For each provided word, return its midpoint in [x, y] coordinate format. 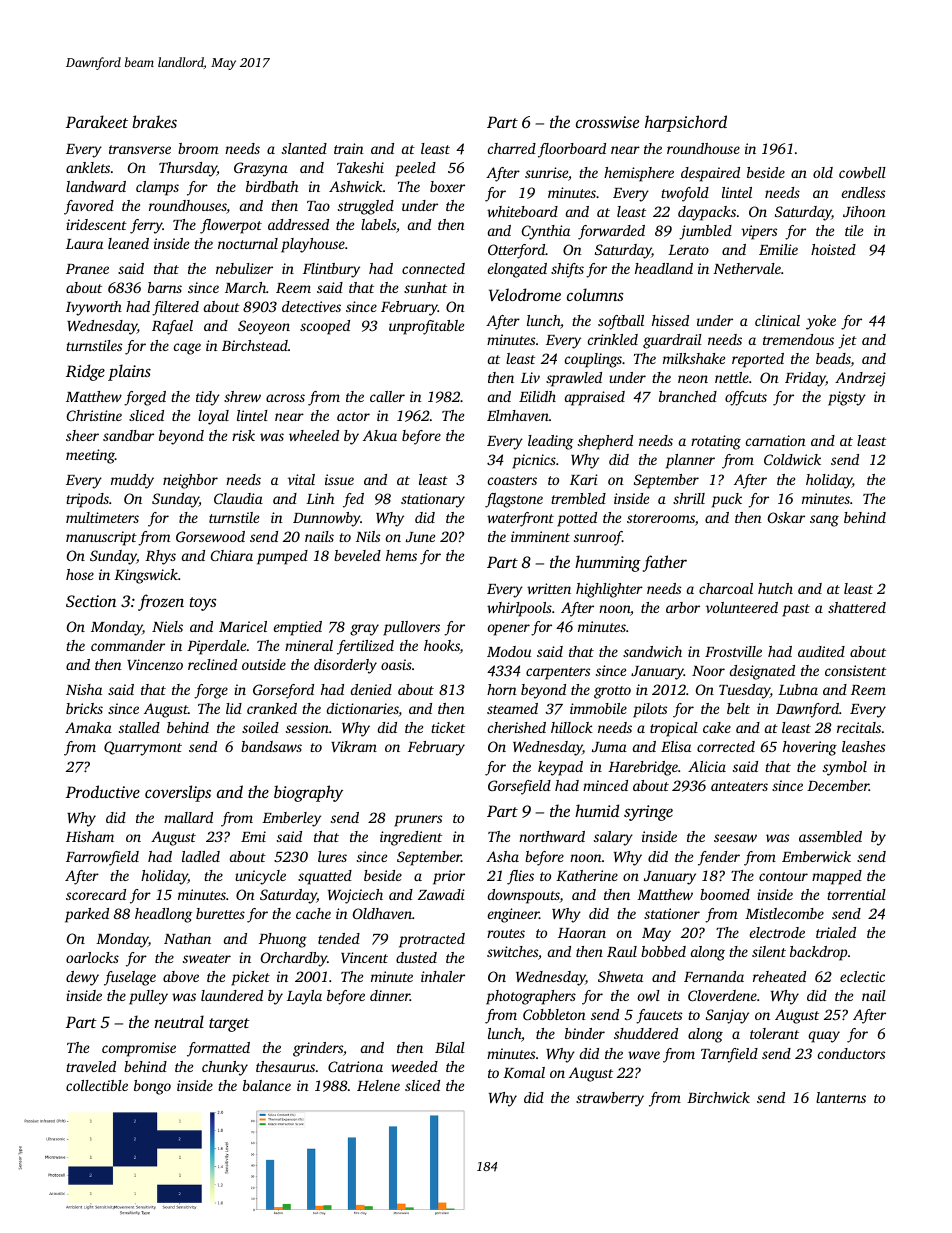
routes [506, 933]
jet [847, 341]
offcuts [746, 398]
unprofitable [426, 327]
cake [717, 727]
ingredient [411, 838]
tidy [208, 398]
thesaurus [285, 1066]
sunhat [425, 287]
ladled [201, 856]
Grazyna [261, 169]
